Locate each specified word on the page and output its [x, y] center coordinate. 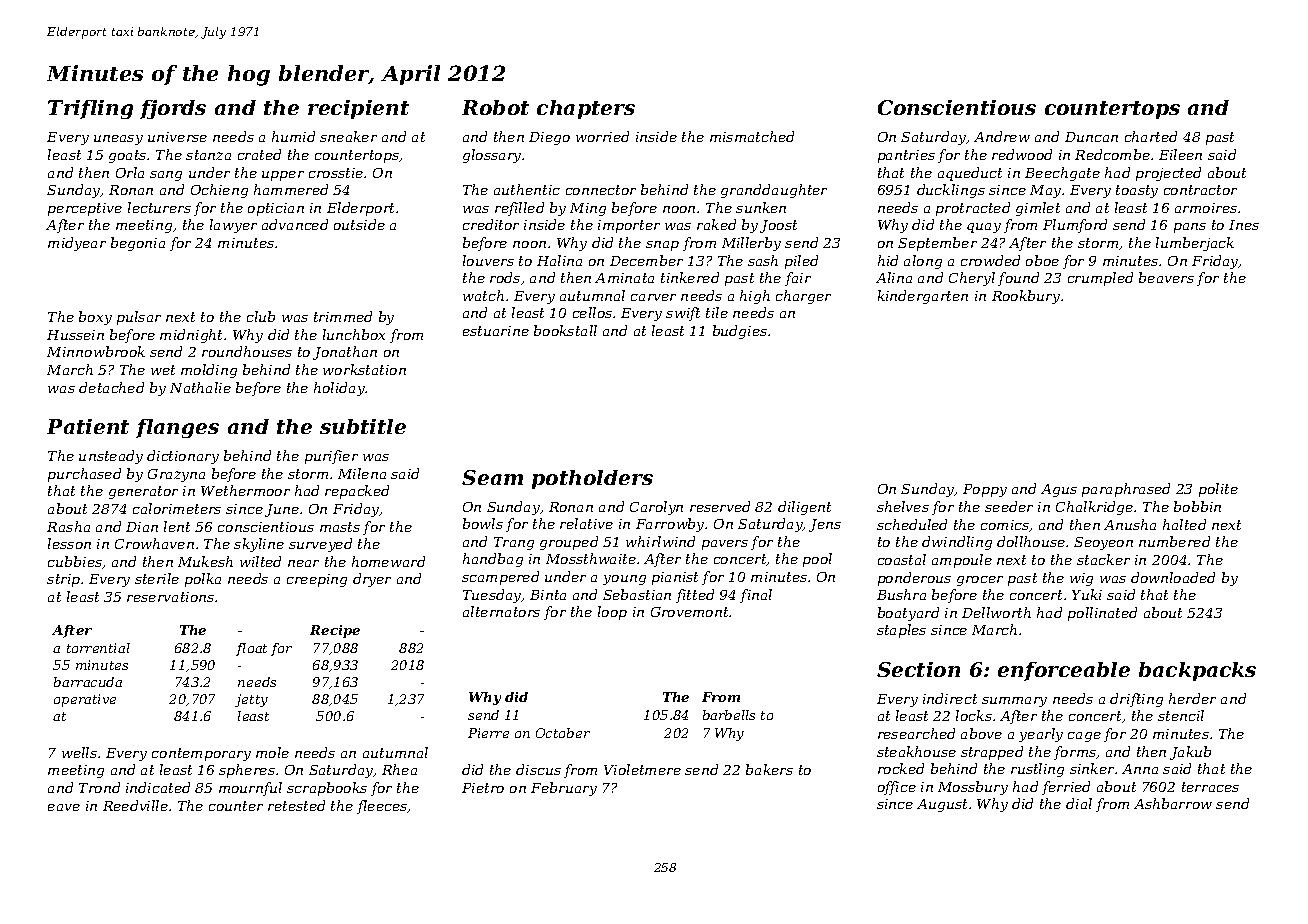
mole [272, 752]
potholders [592, 479]
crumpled [1100, 279]
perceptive [85, 209]
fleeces [382, 807]
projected [1168, 174]
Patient [88, 426]
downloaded [1173, 577]
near [303, 563]
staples [901, 631]
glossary [492, 156]
